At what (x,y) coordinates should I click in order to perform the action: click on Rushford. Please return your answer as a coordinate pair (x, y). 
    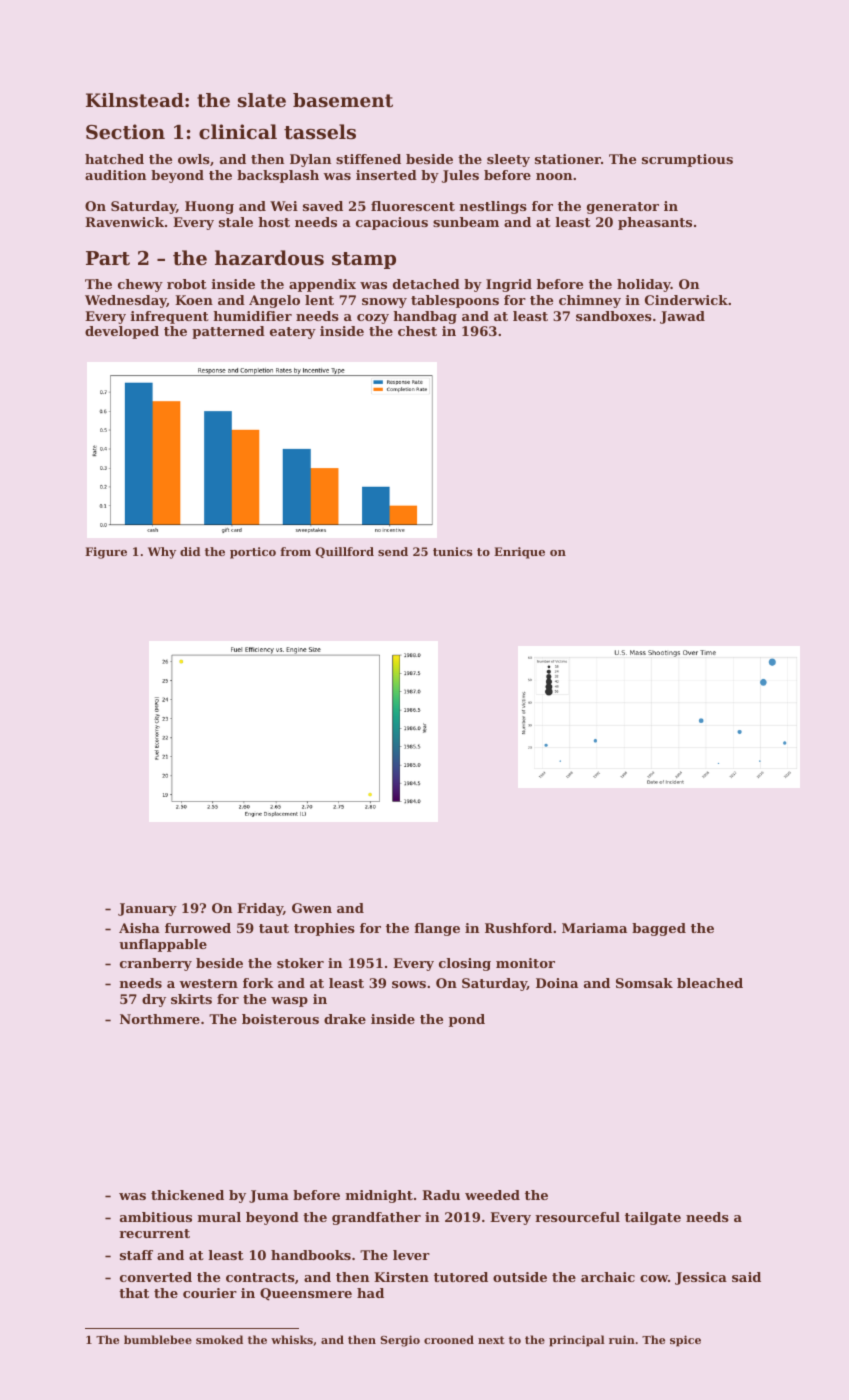
    Looking at the image, I should click on (518, 928).
